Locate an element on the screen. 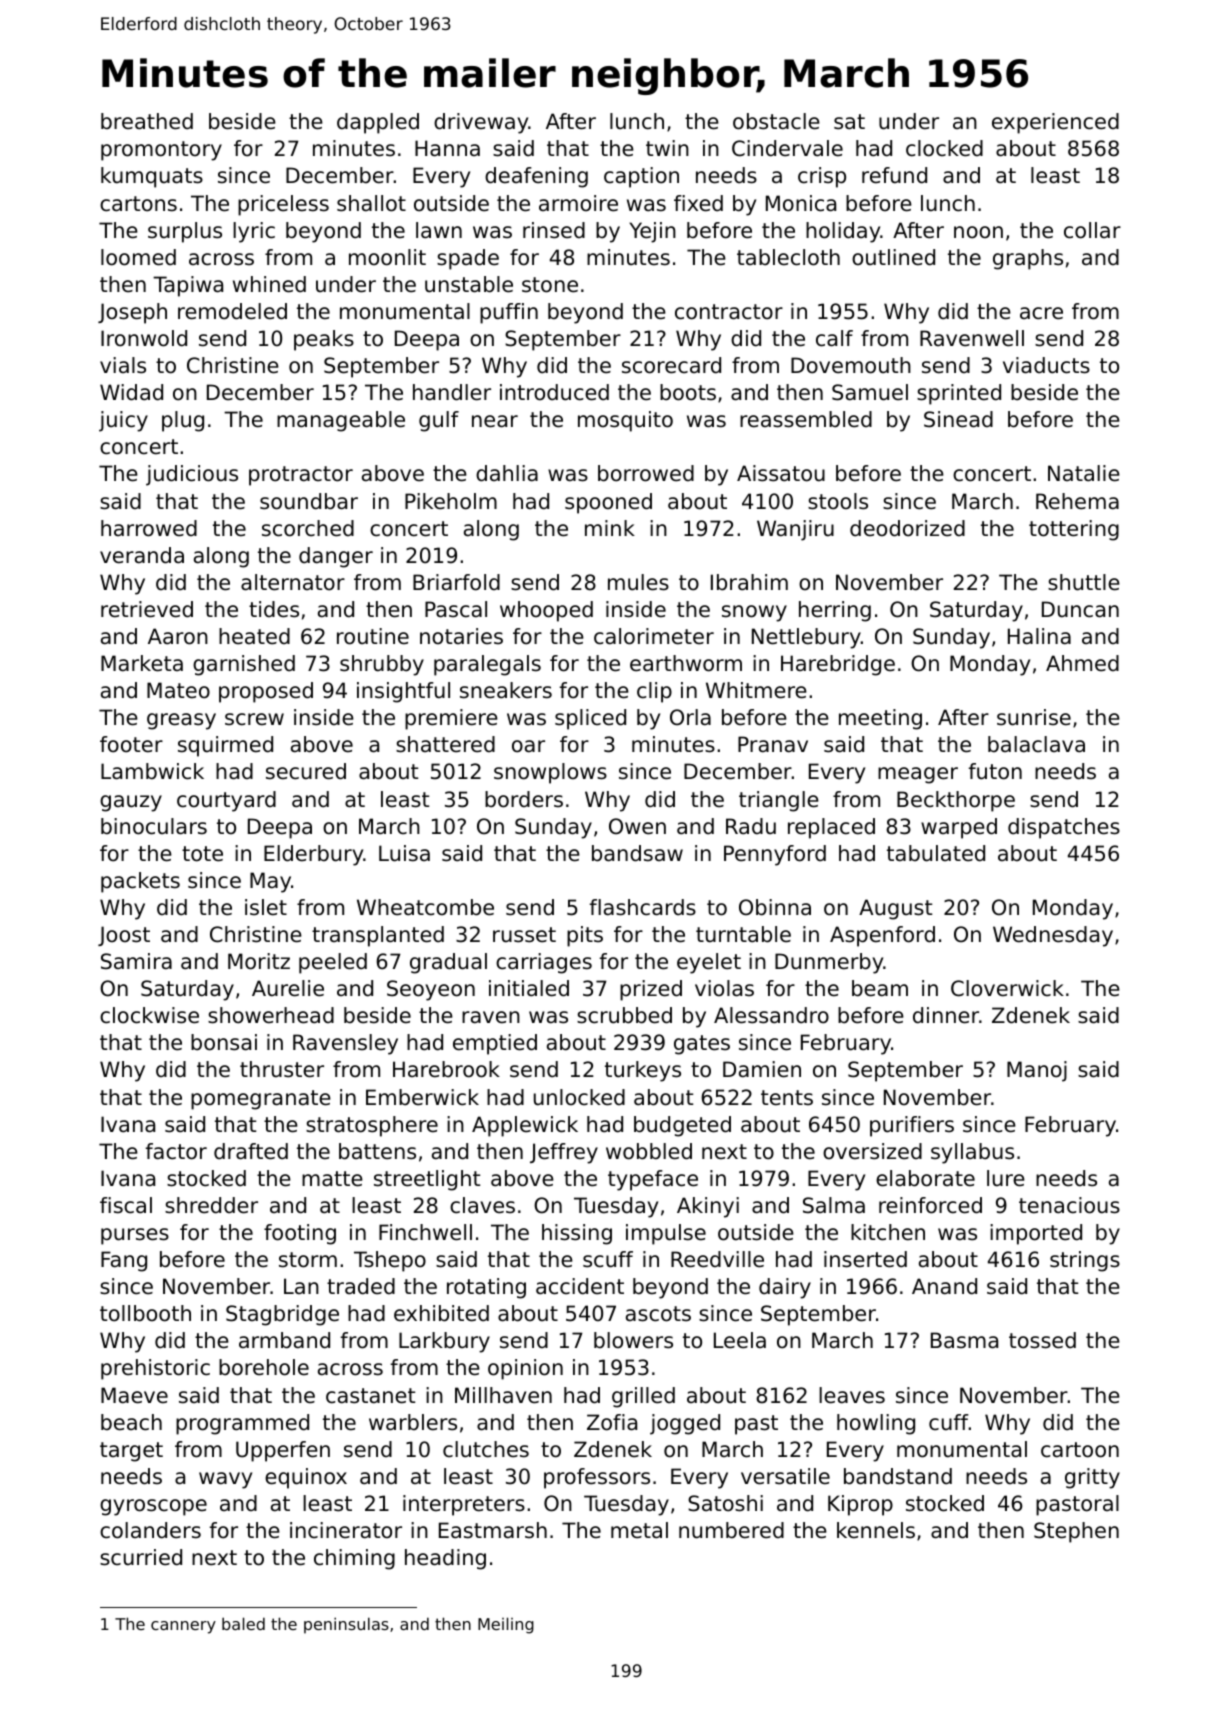  clutches is located at coordinates (486, 1449).
